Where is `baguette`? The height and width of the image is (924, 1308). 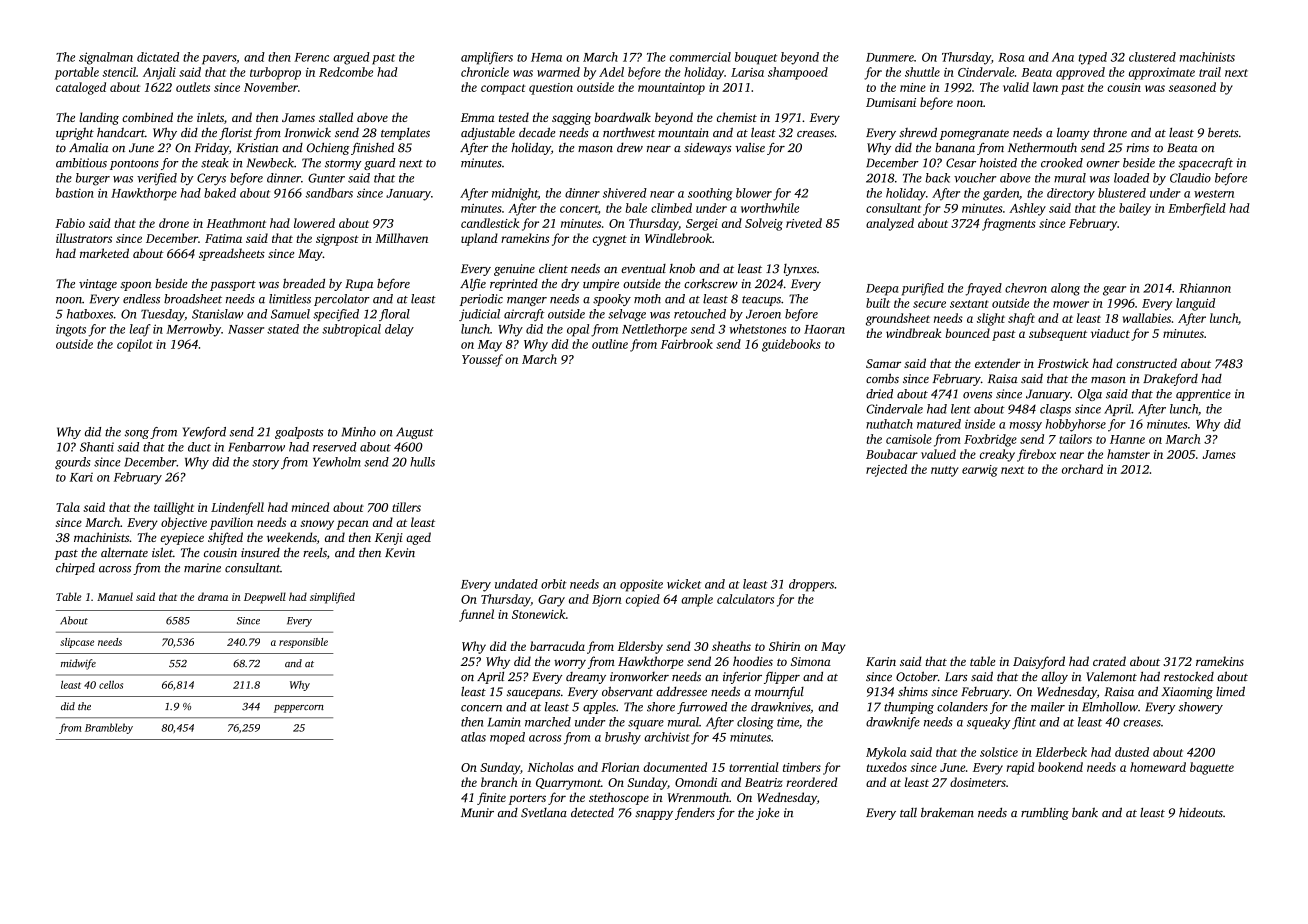
baguette is located at coordinates (1212, 768).
